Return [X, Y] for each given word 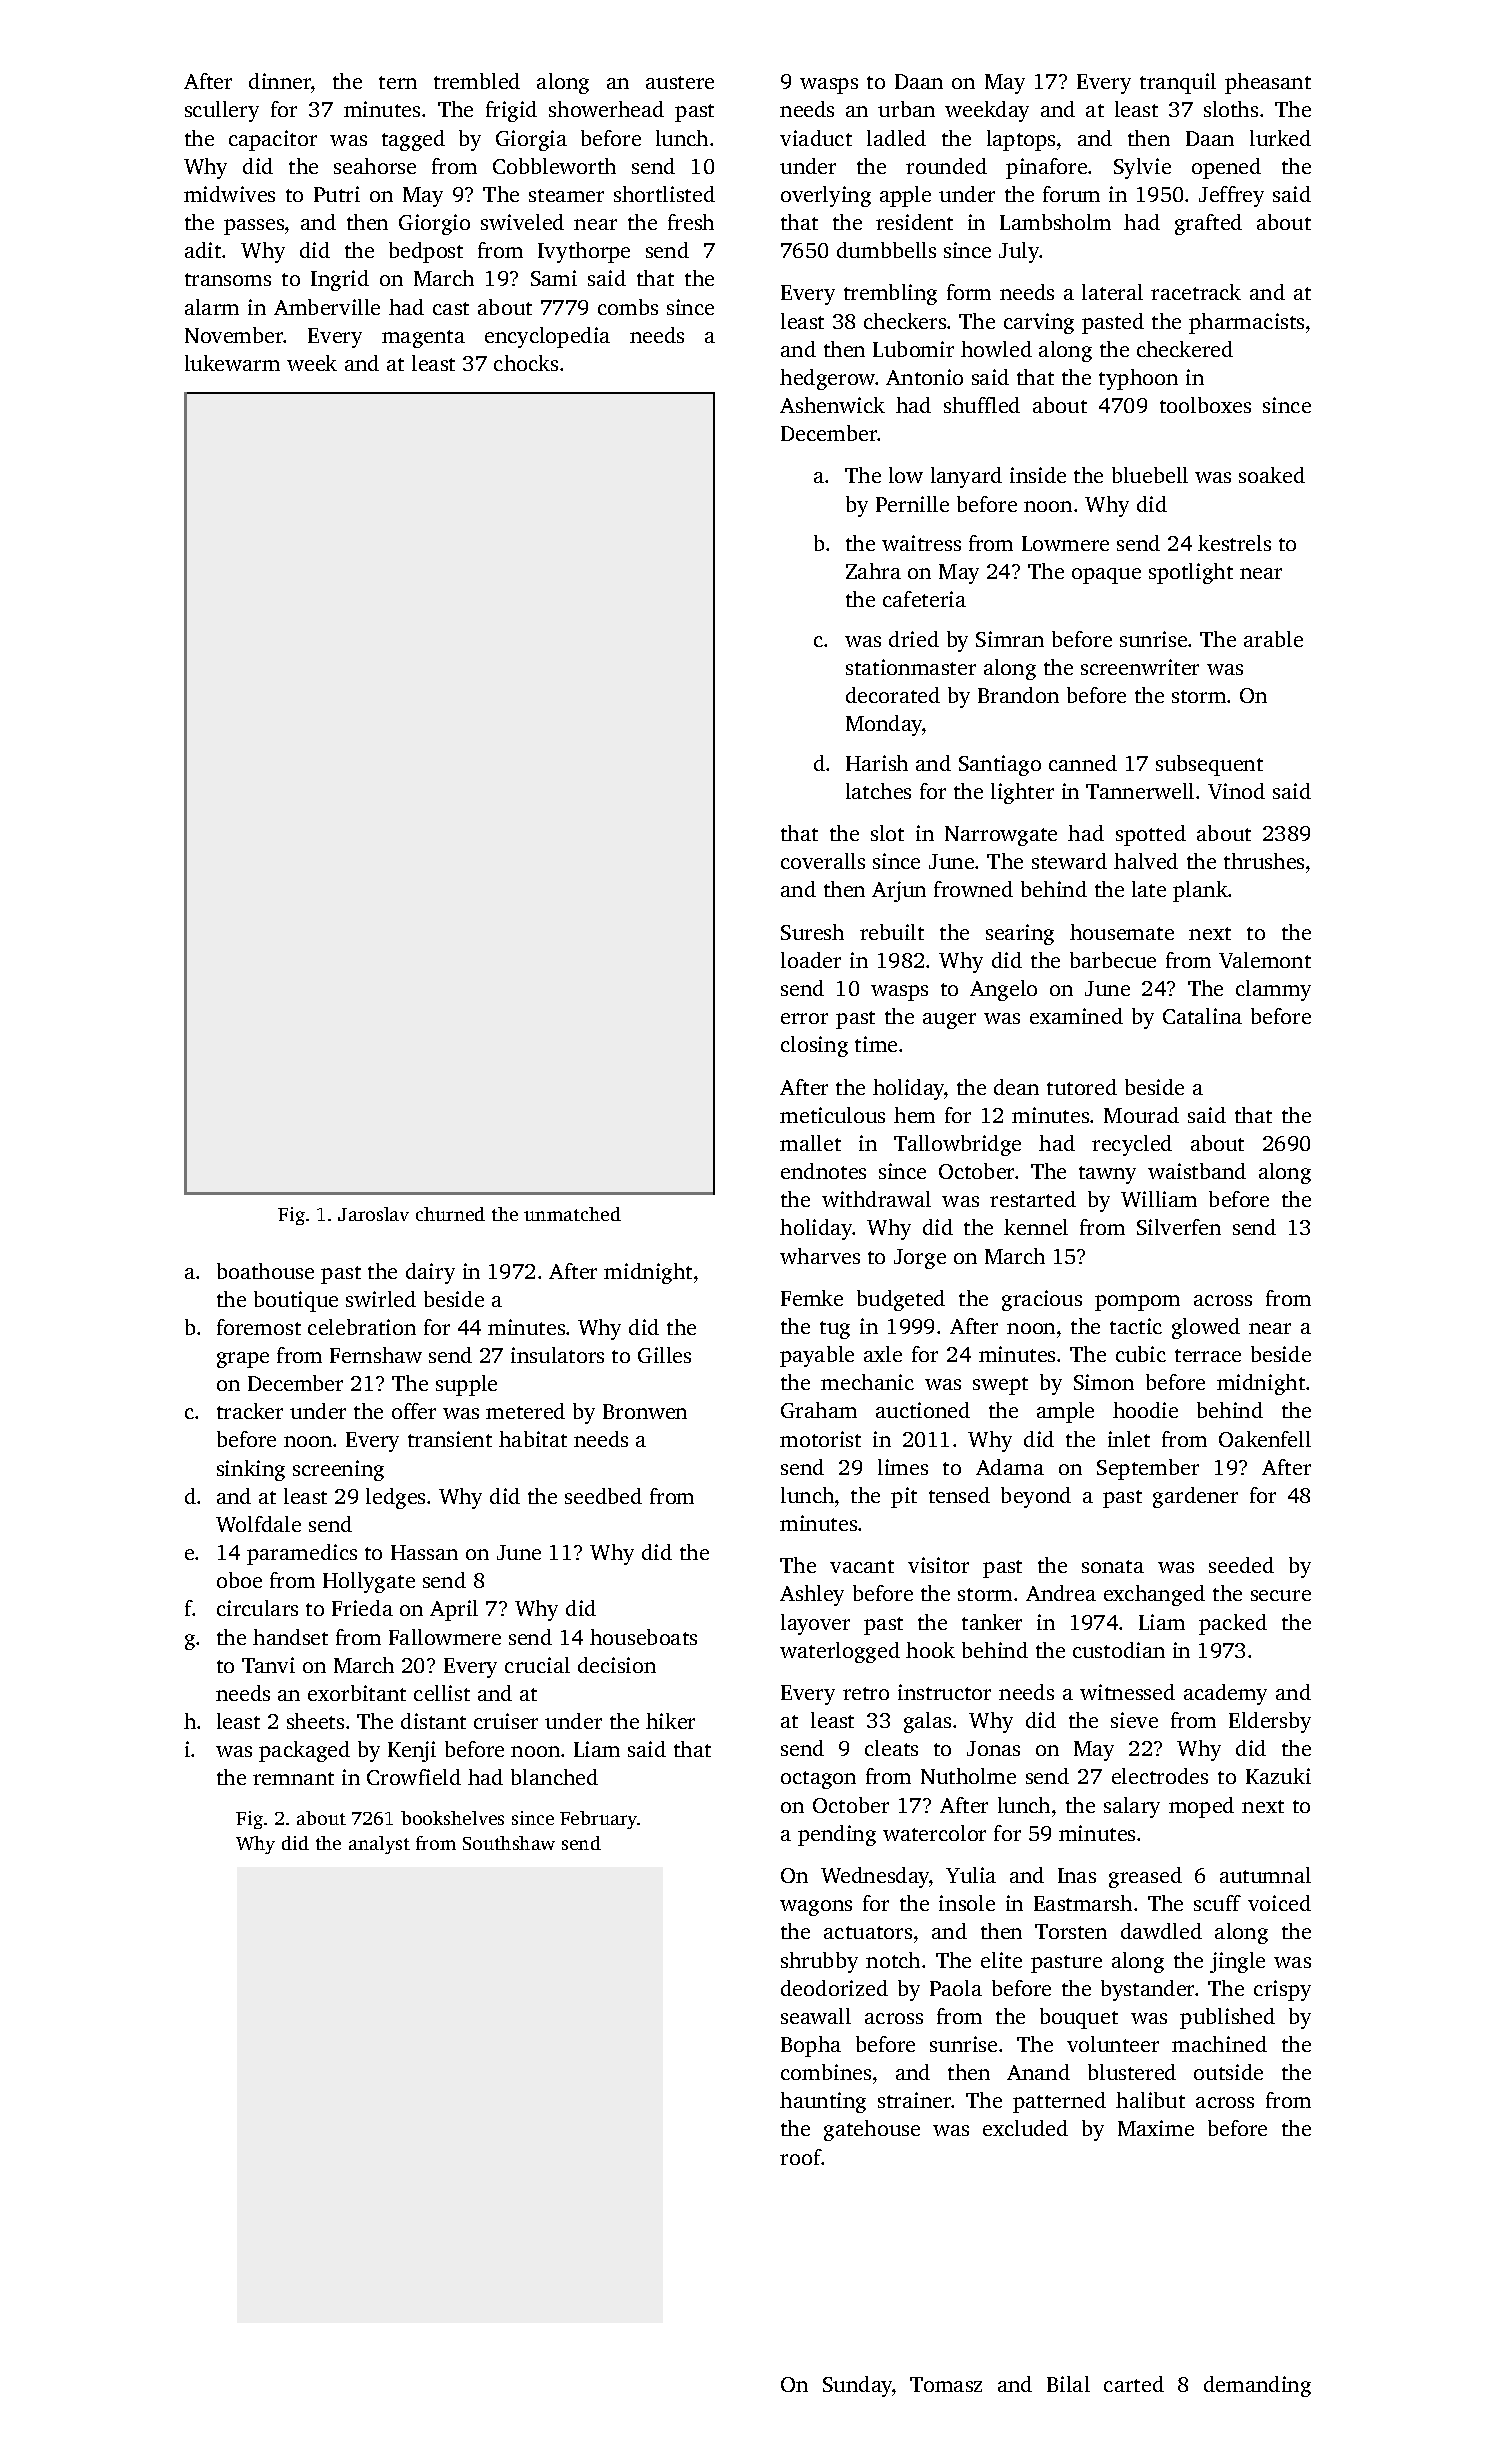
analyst [379, 1845]
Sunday [858, 2386]
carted [1134, 2384]
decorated [893, 695]
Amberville [327, 307]
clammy [1273, 990]
